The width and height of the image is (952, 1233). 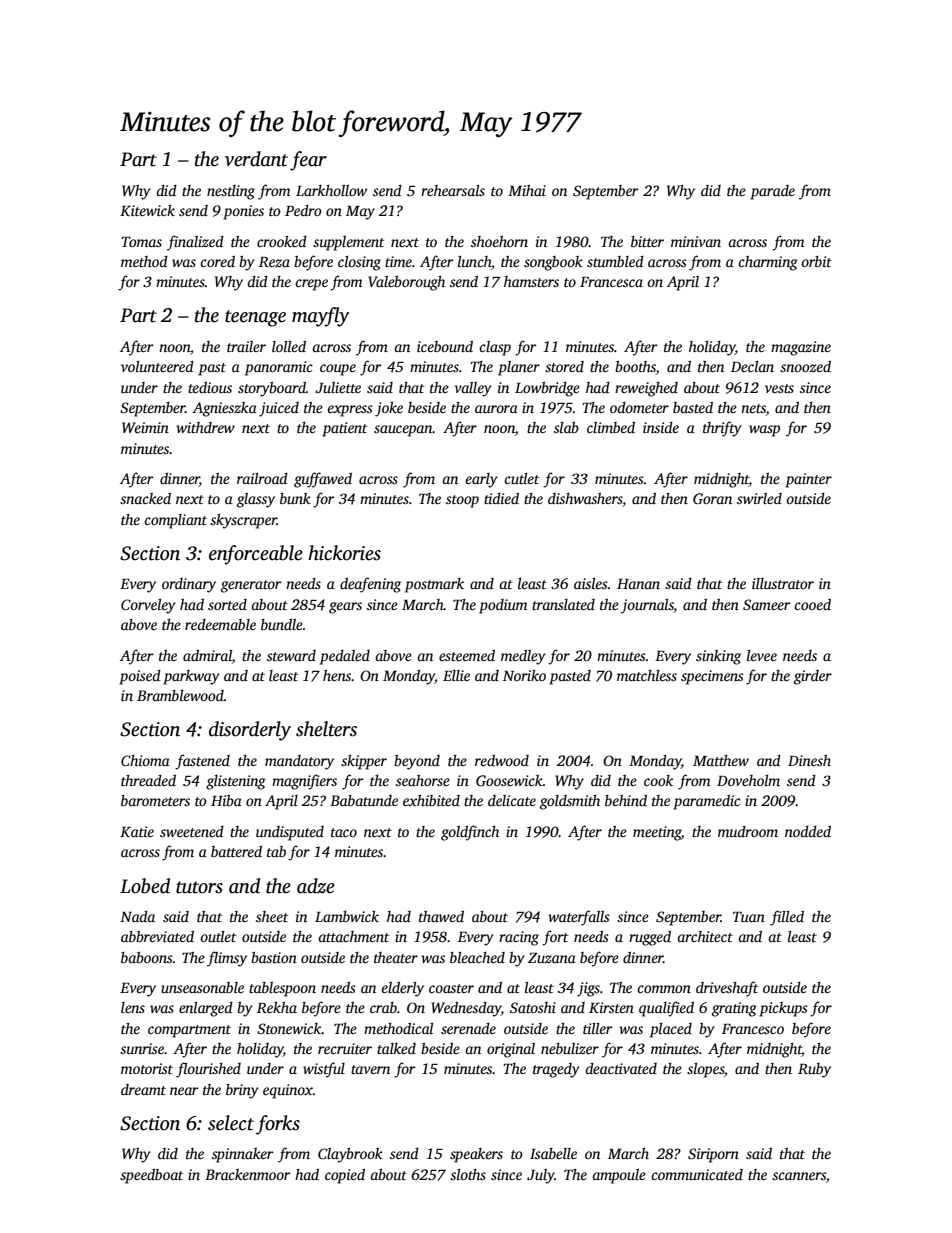 I want to click on Brackenmoor, so click(x=248, y=1174).
